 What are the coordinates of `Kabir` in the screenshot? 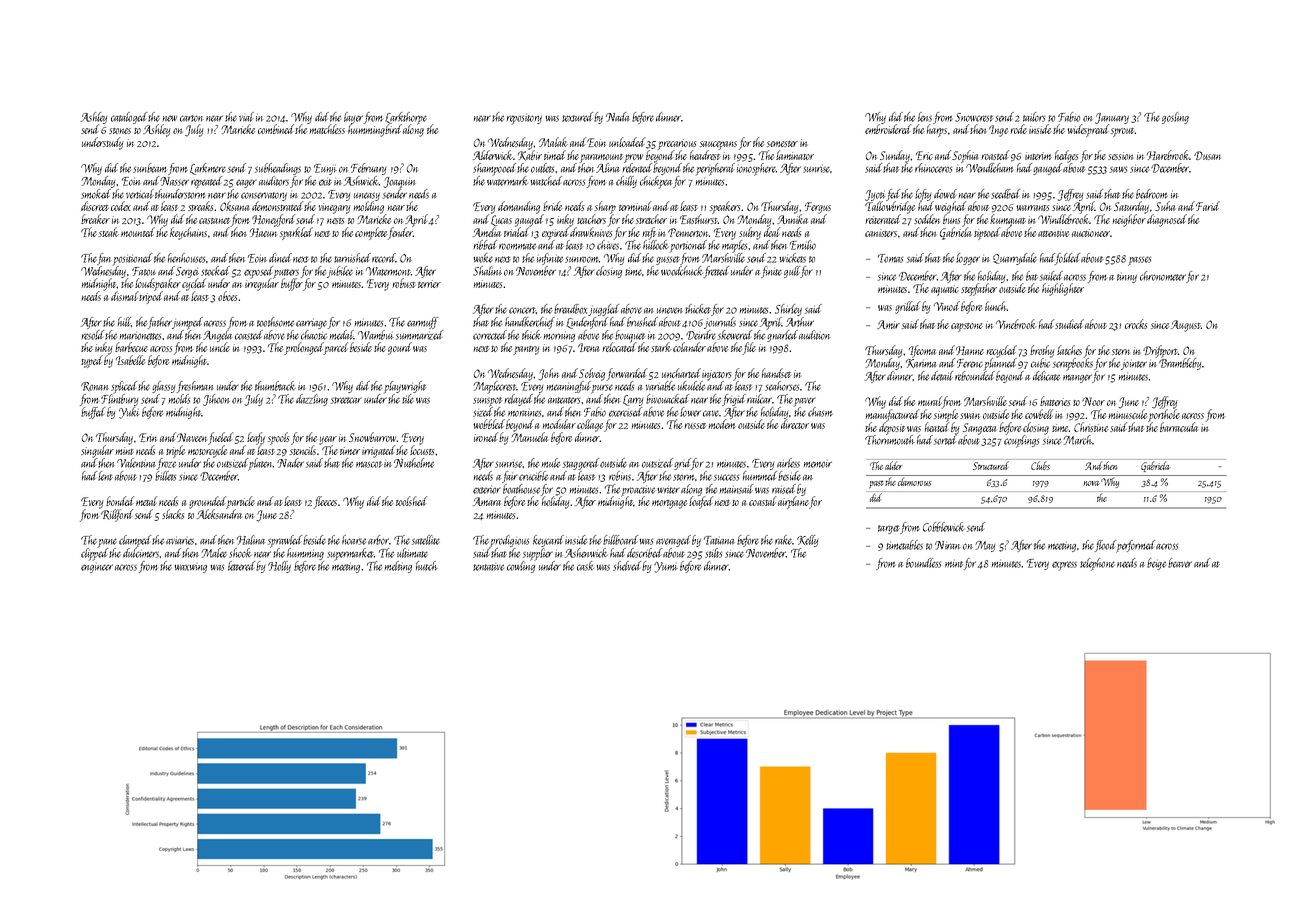 It's located at (530, 155).
